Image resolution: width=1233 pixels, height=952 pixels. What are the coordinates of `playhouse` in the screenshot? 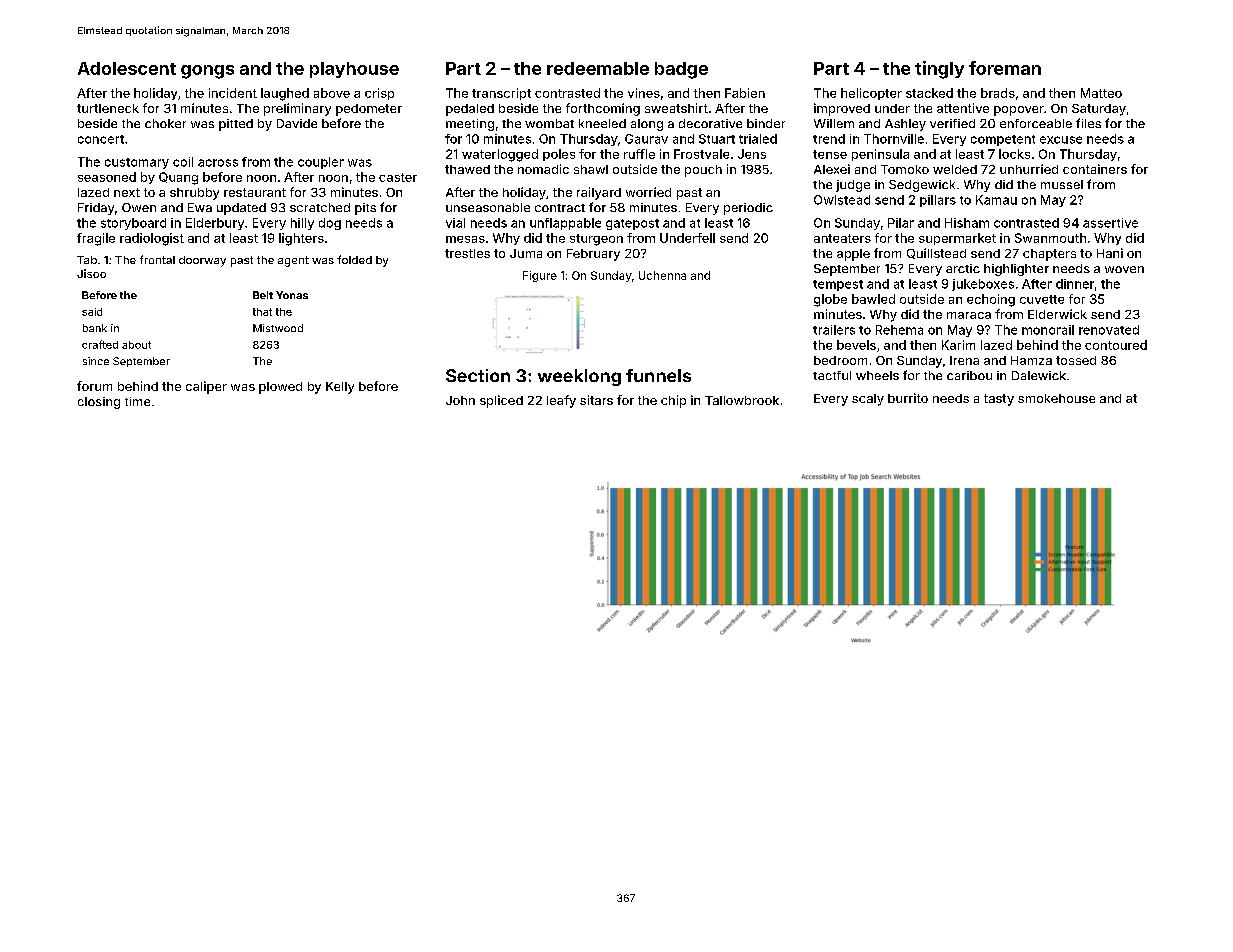 It's located at (354, 70).
